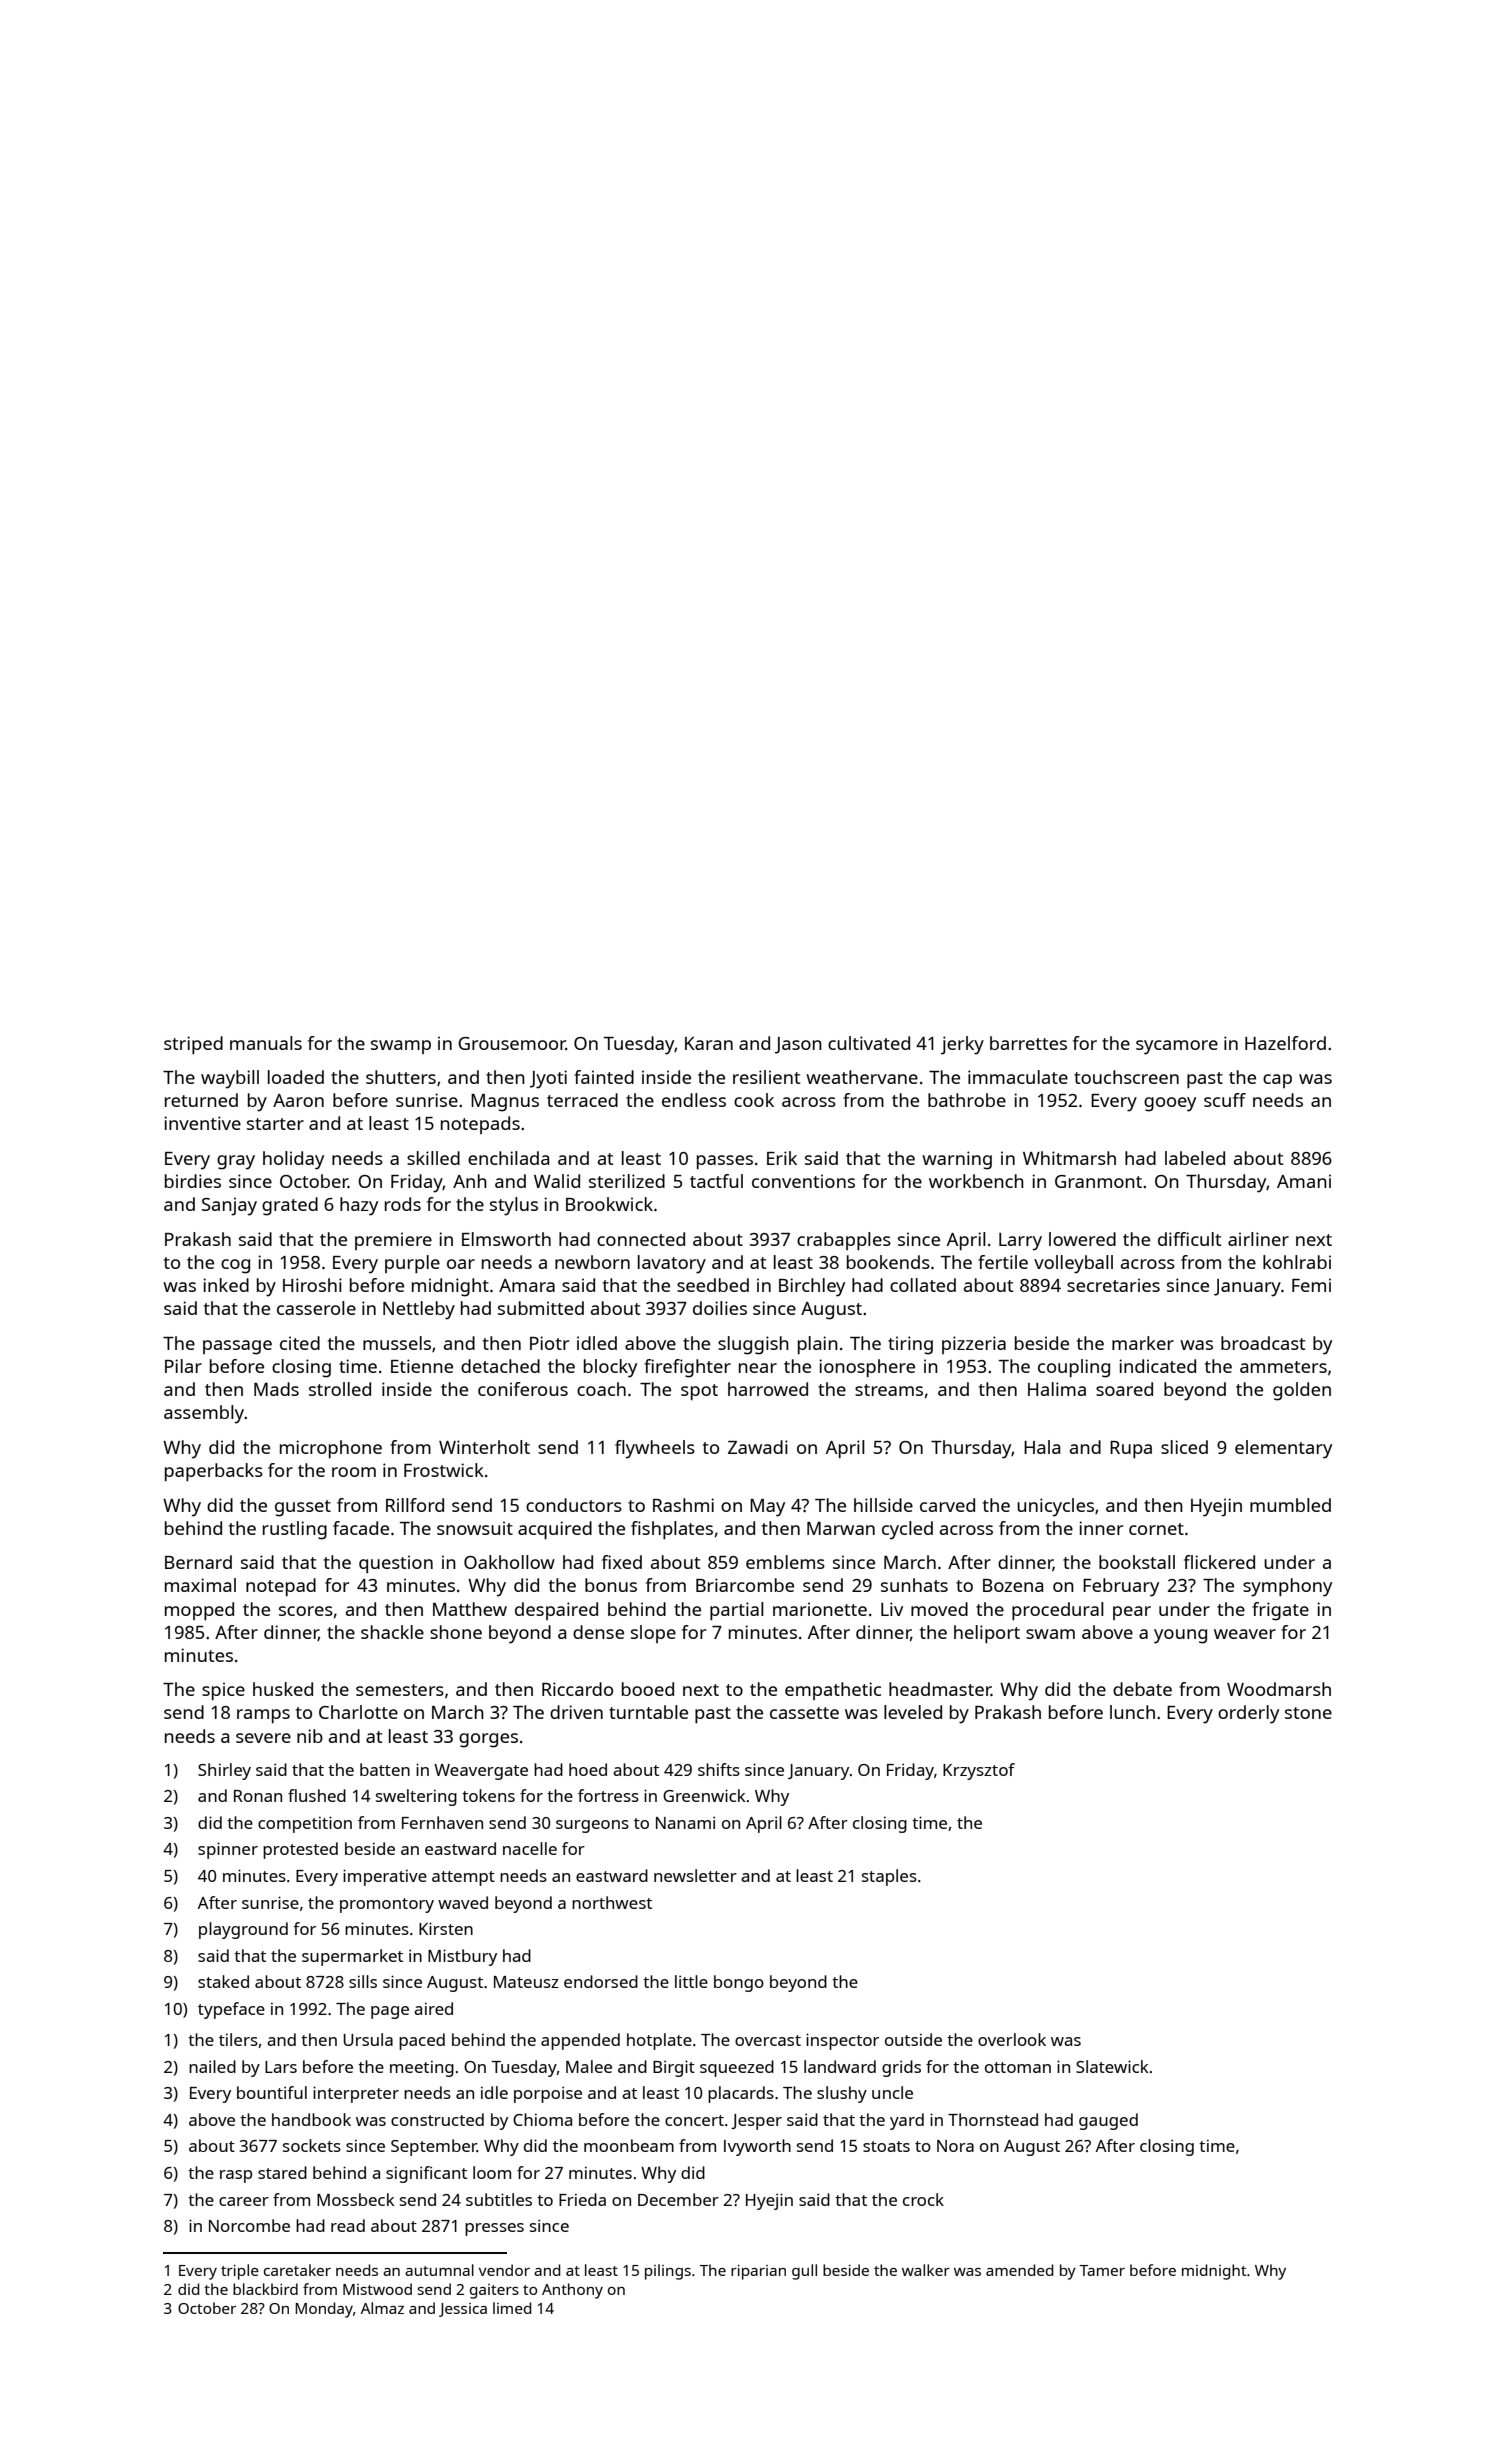 The width and height of the page is (1496, 2464). Describe the element at coordinates (754, 1100) in the page. I see `cook` at that location.
